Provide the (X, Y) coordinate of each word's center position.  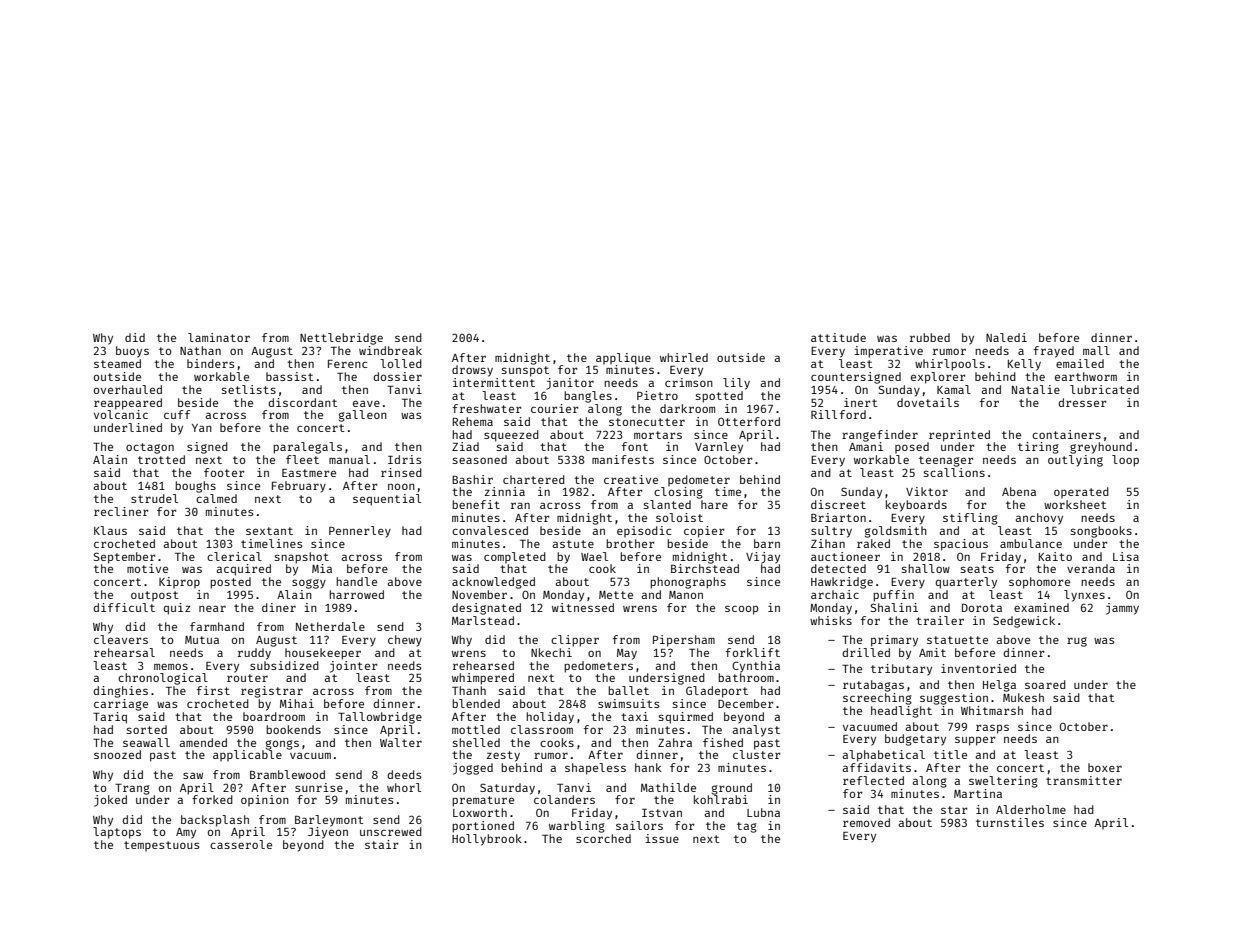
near (212, 608)
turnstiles (1010, 822)
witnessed (583, 607)
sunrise (319, 787)
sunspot (525, 371)
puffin (893, 596)
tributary (901, 670)
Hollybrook (487, 840)
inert (861, 402)
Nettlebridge (341, 339)
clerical (234, 556)
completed (515, 557)
